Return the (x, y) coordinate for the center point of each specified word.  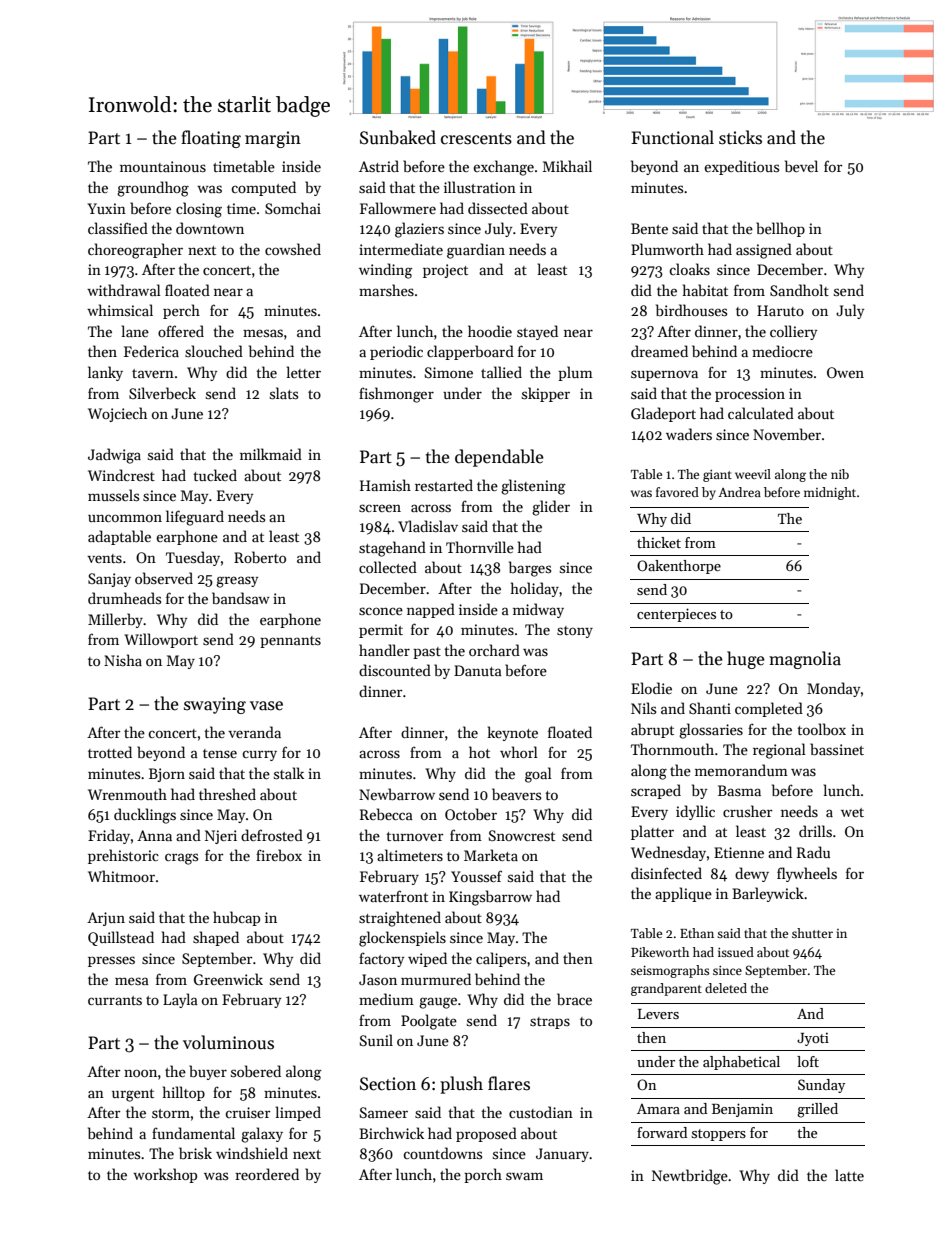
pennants (290, 642)
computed (263, 188)
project (445, 271)
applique (683, 894)
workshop (165, 1175)
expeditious (741, 167)
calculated (761, 413)
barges (530, 569)
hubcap (236, 918)
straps (550, 1023)
